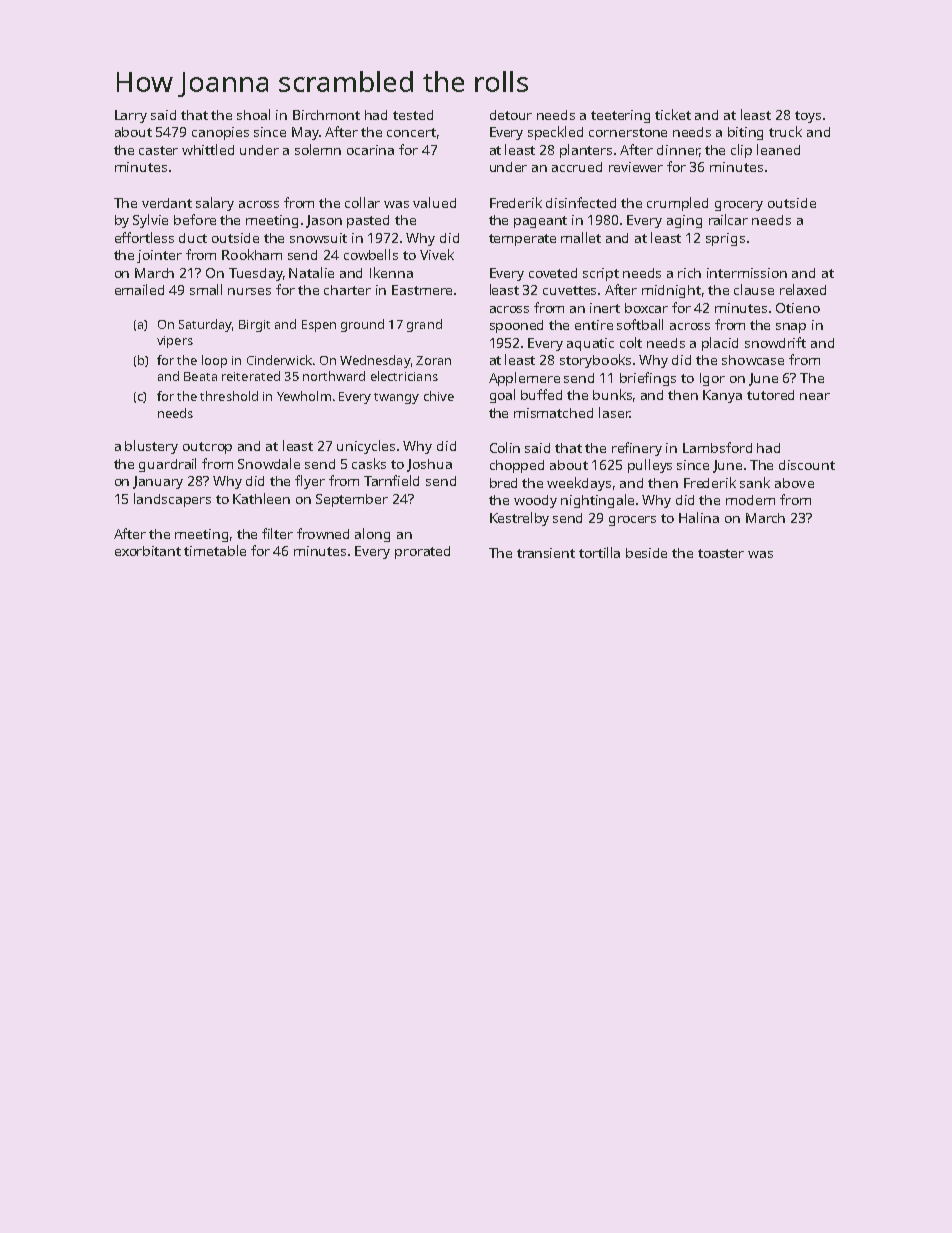  Describe the element at coordinates (172, 500) in the image. I see `landscapers` at that location.
